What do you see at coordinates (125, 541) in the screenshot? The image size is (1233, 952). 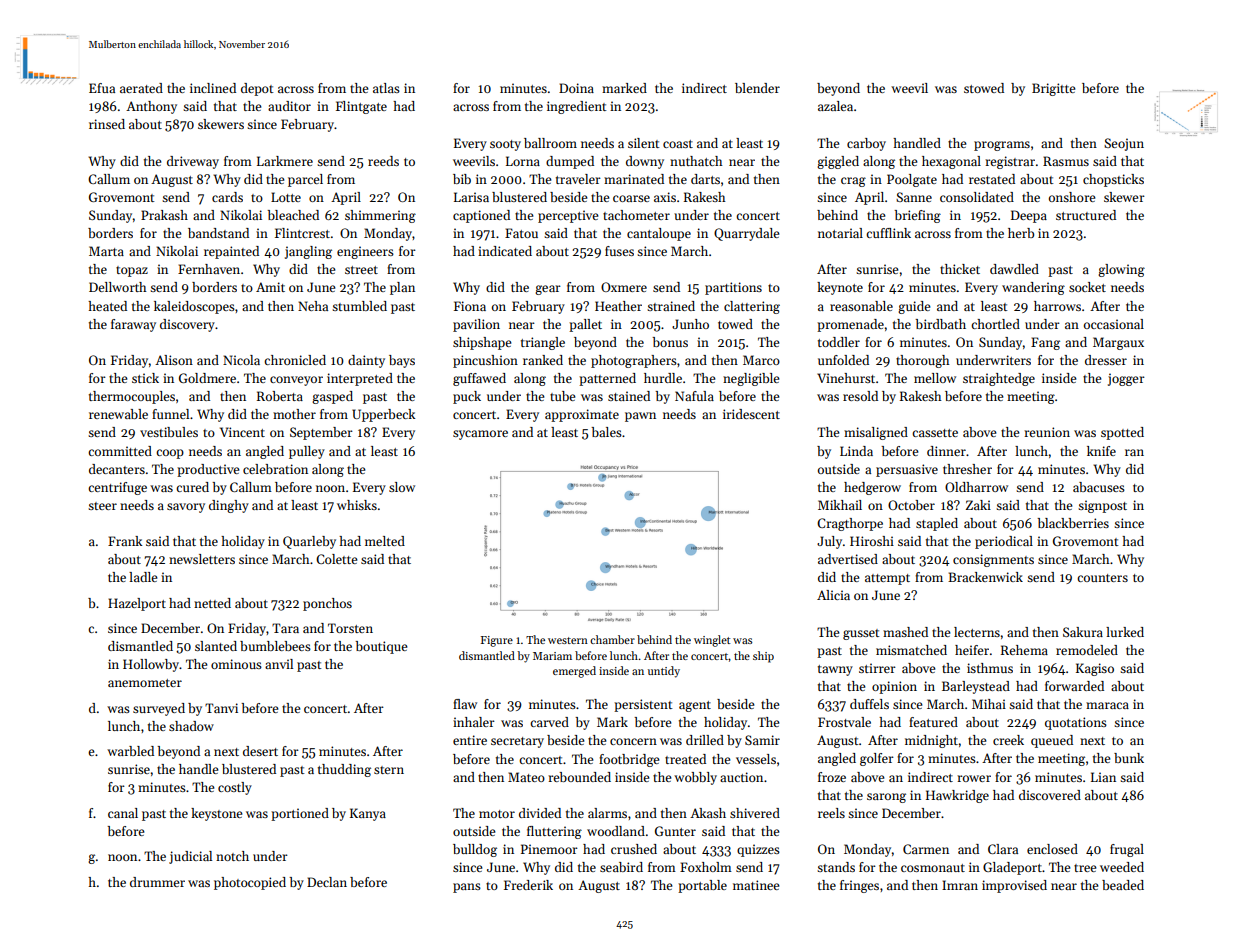 I see `Frank` at bounding box center [125, 541].
